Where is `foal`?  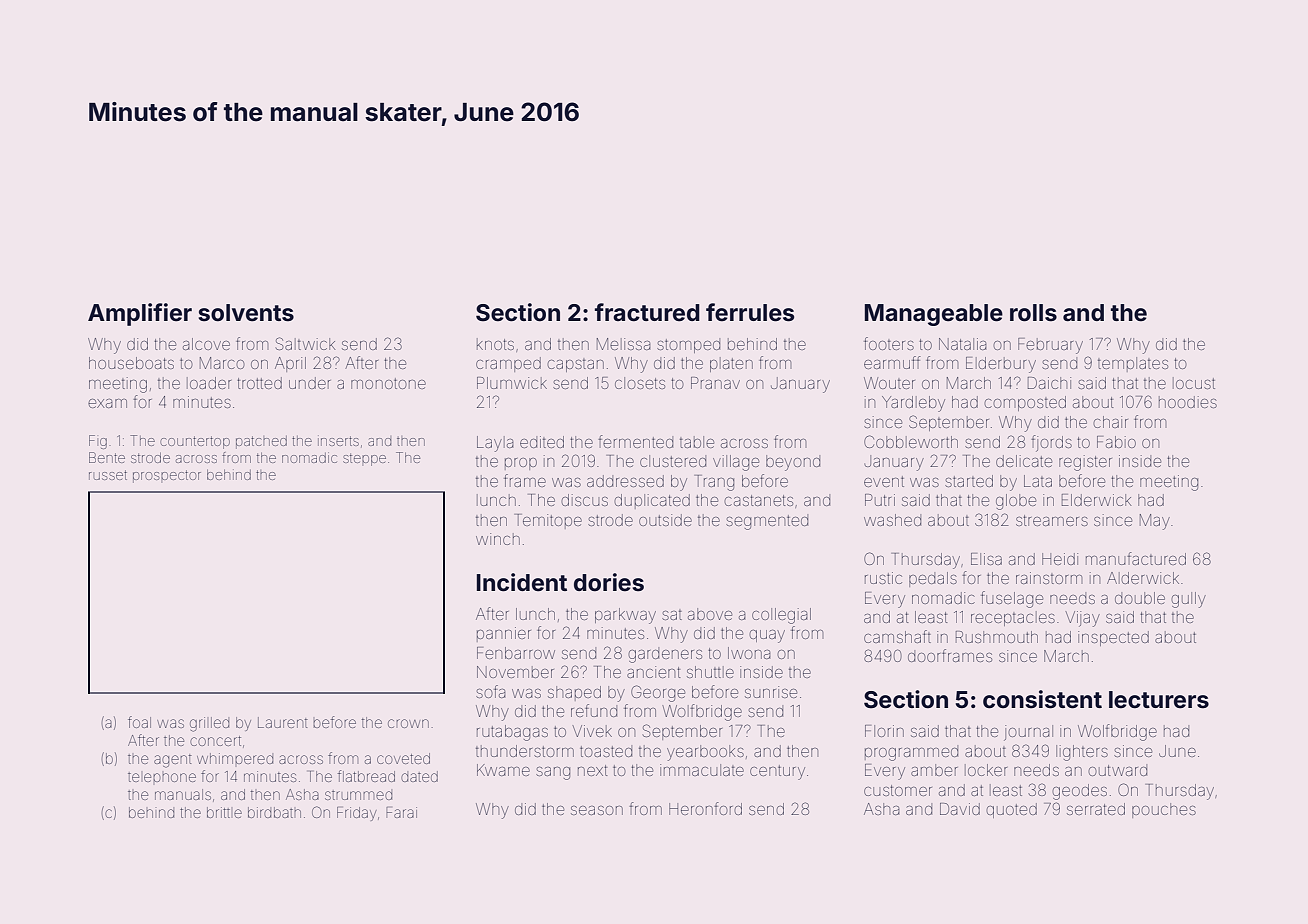 foal is located at coordinates (139, 722).
